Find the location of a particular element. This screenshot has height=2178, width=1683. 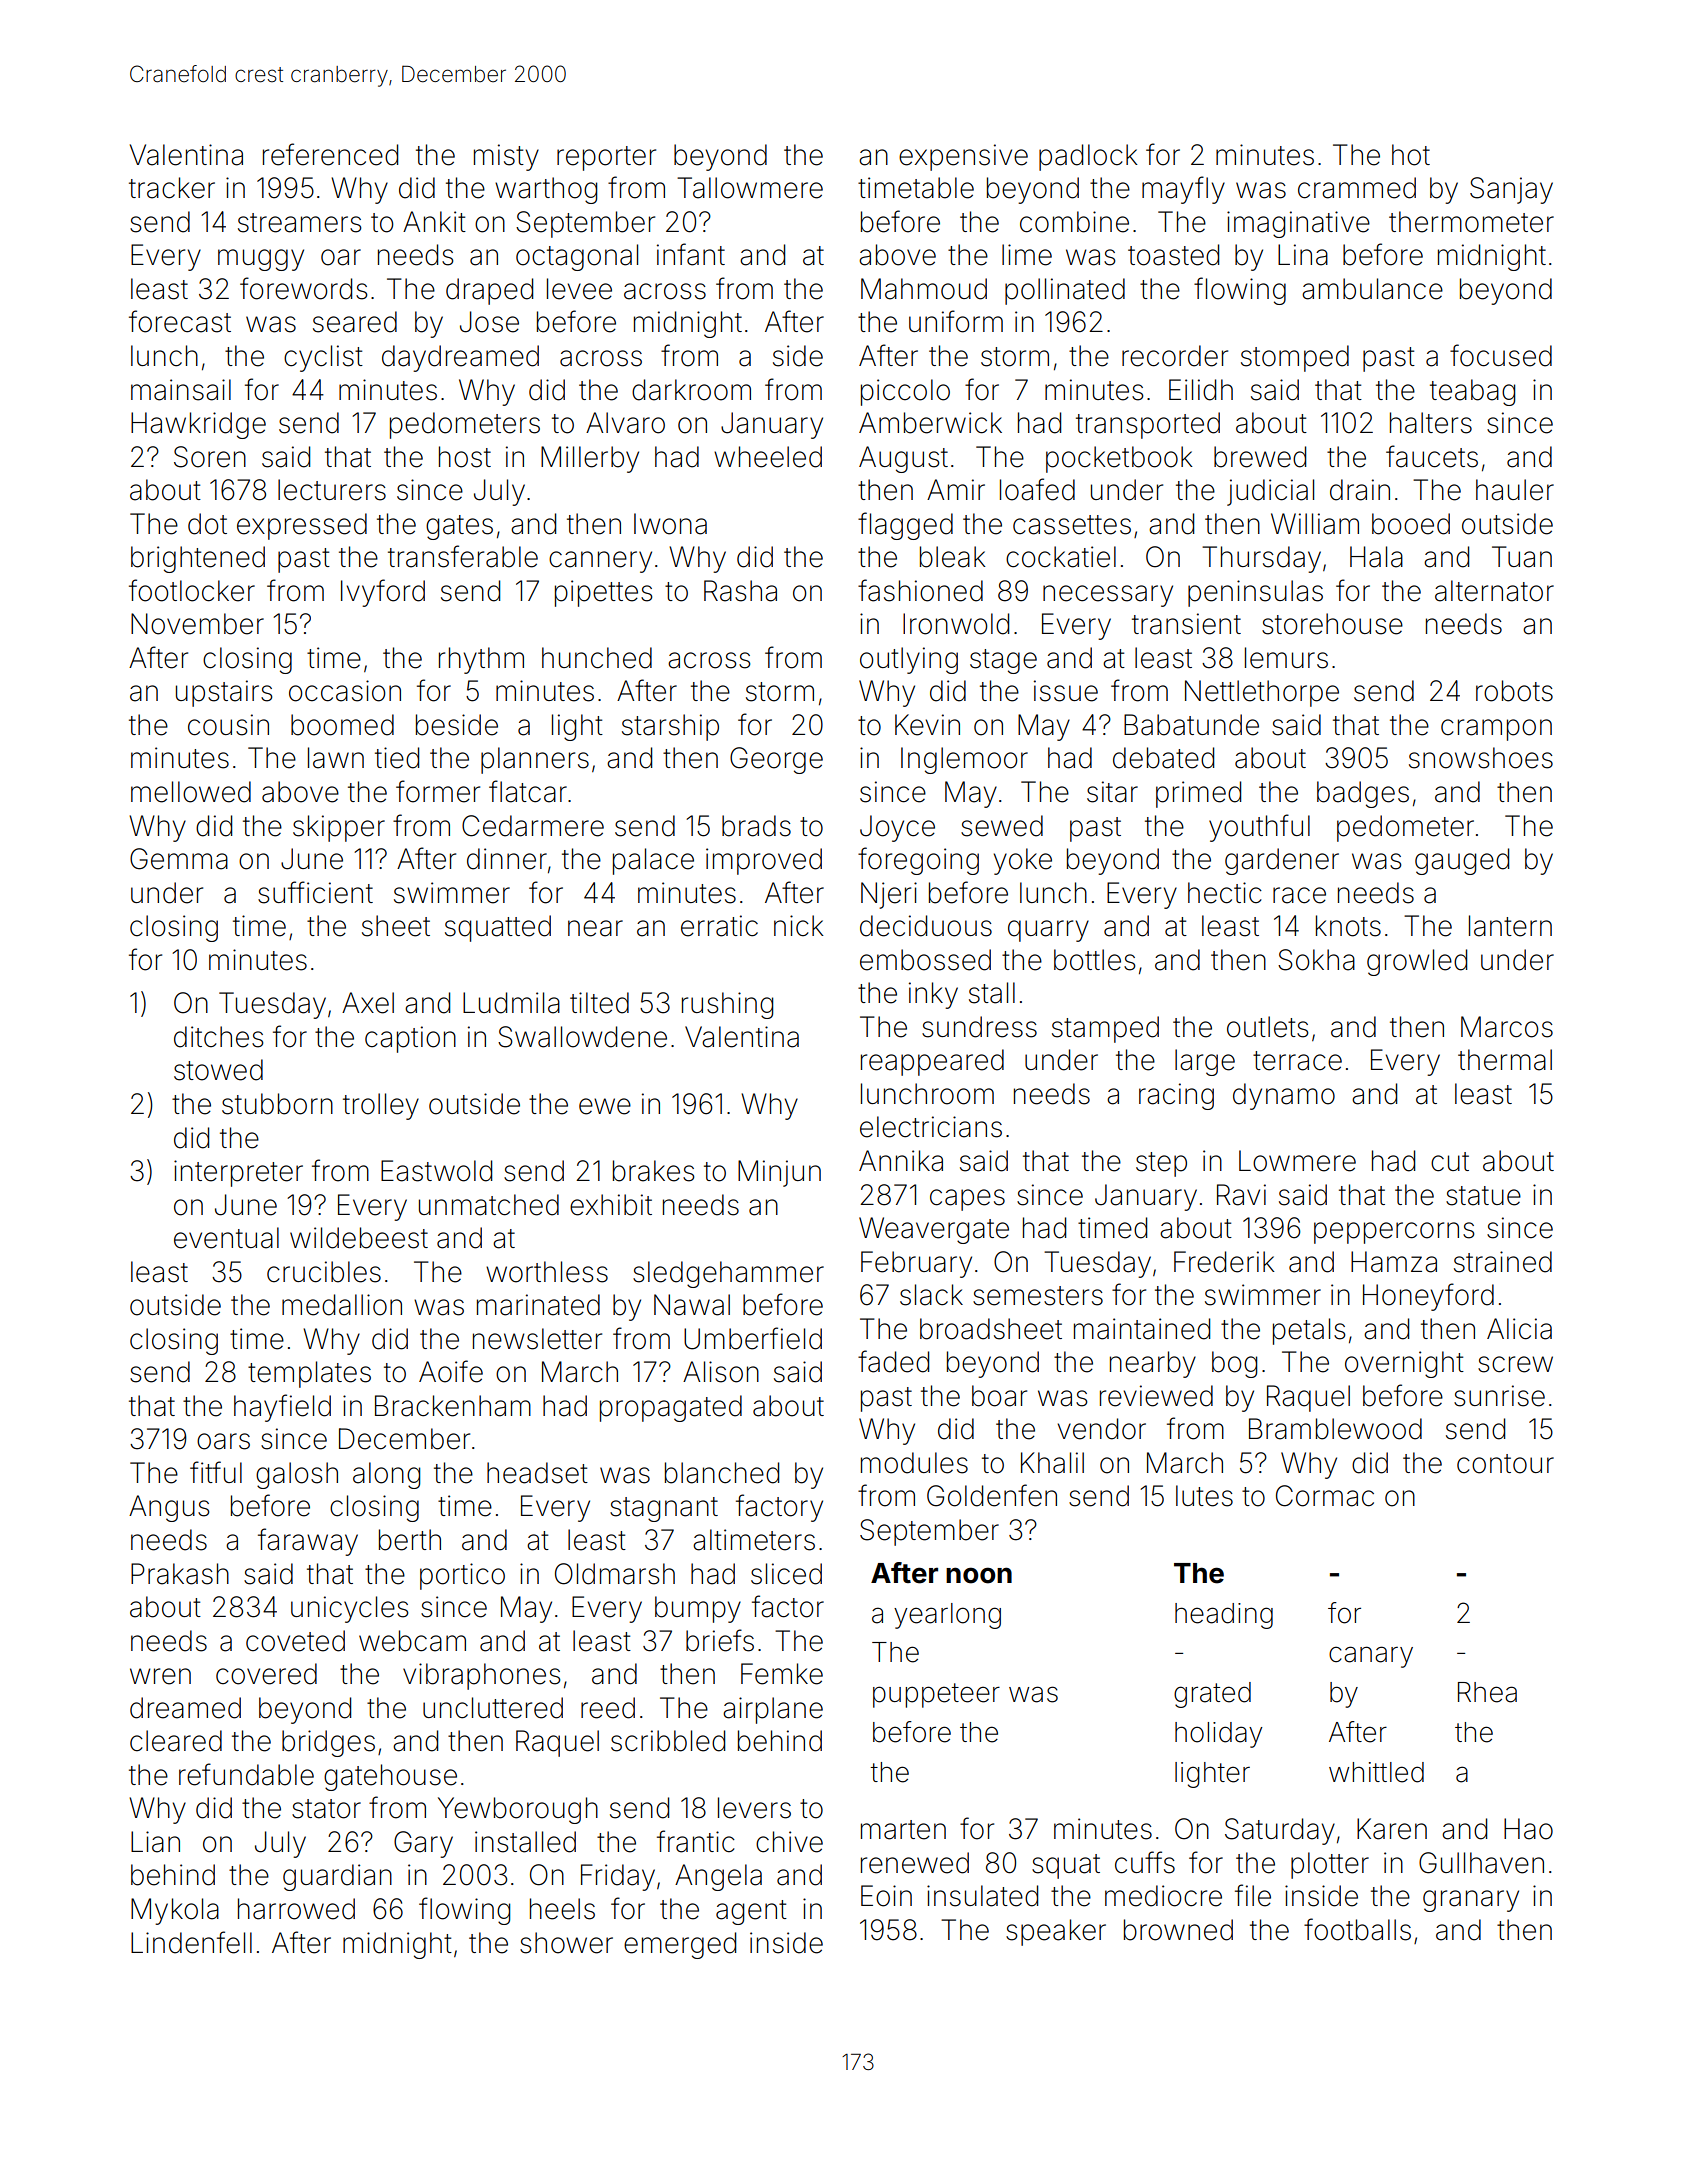

medallion is located at coordinates (342, 1305).
